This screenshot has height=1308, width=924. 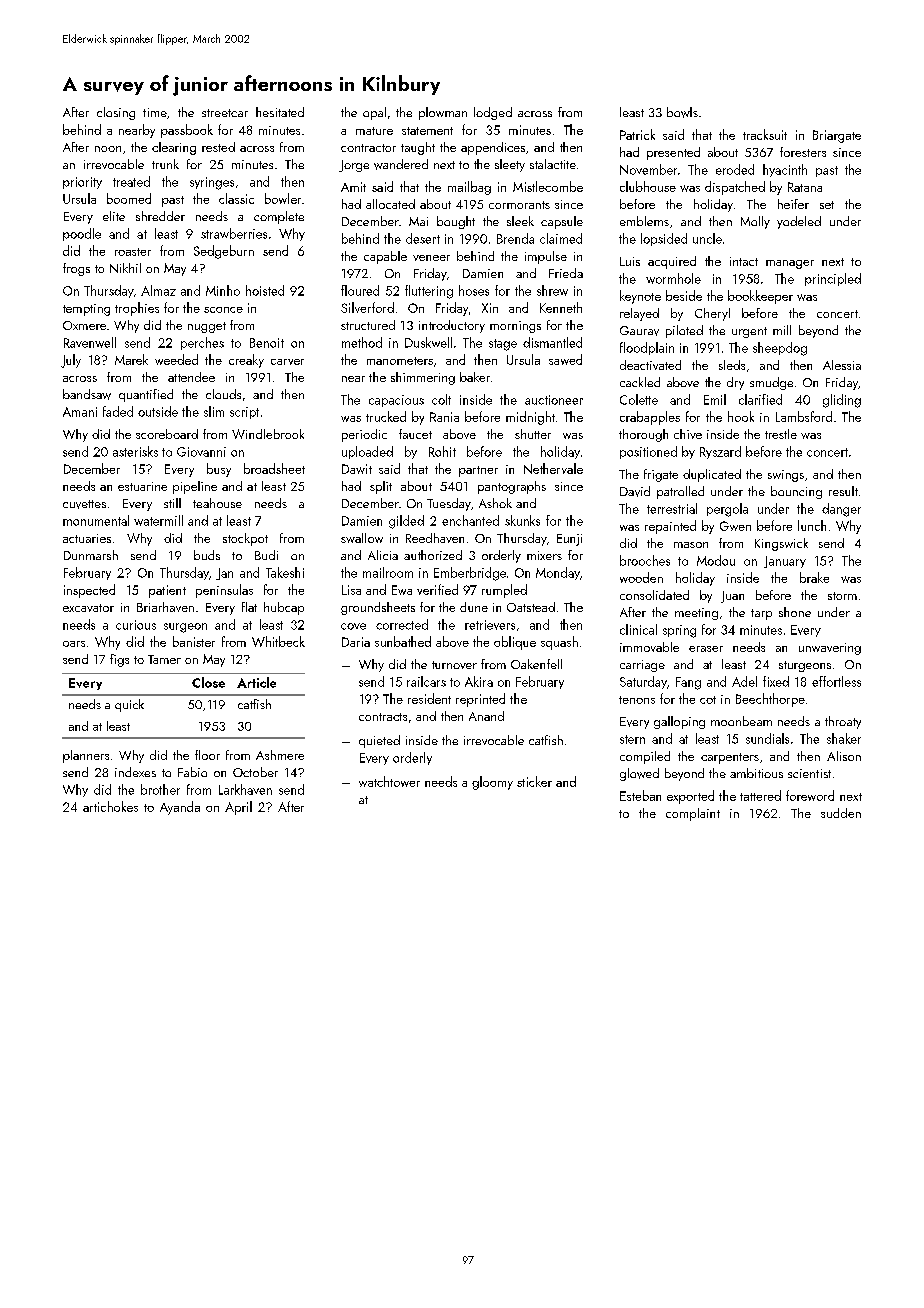 I want to click on Eunji, so click(x=569, y=540).
